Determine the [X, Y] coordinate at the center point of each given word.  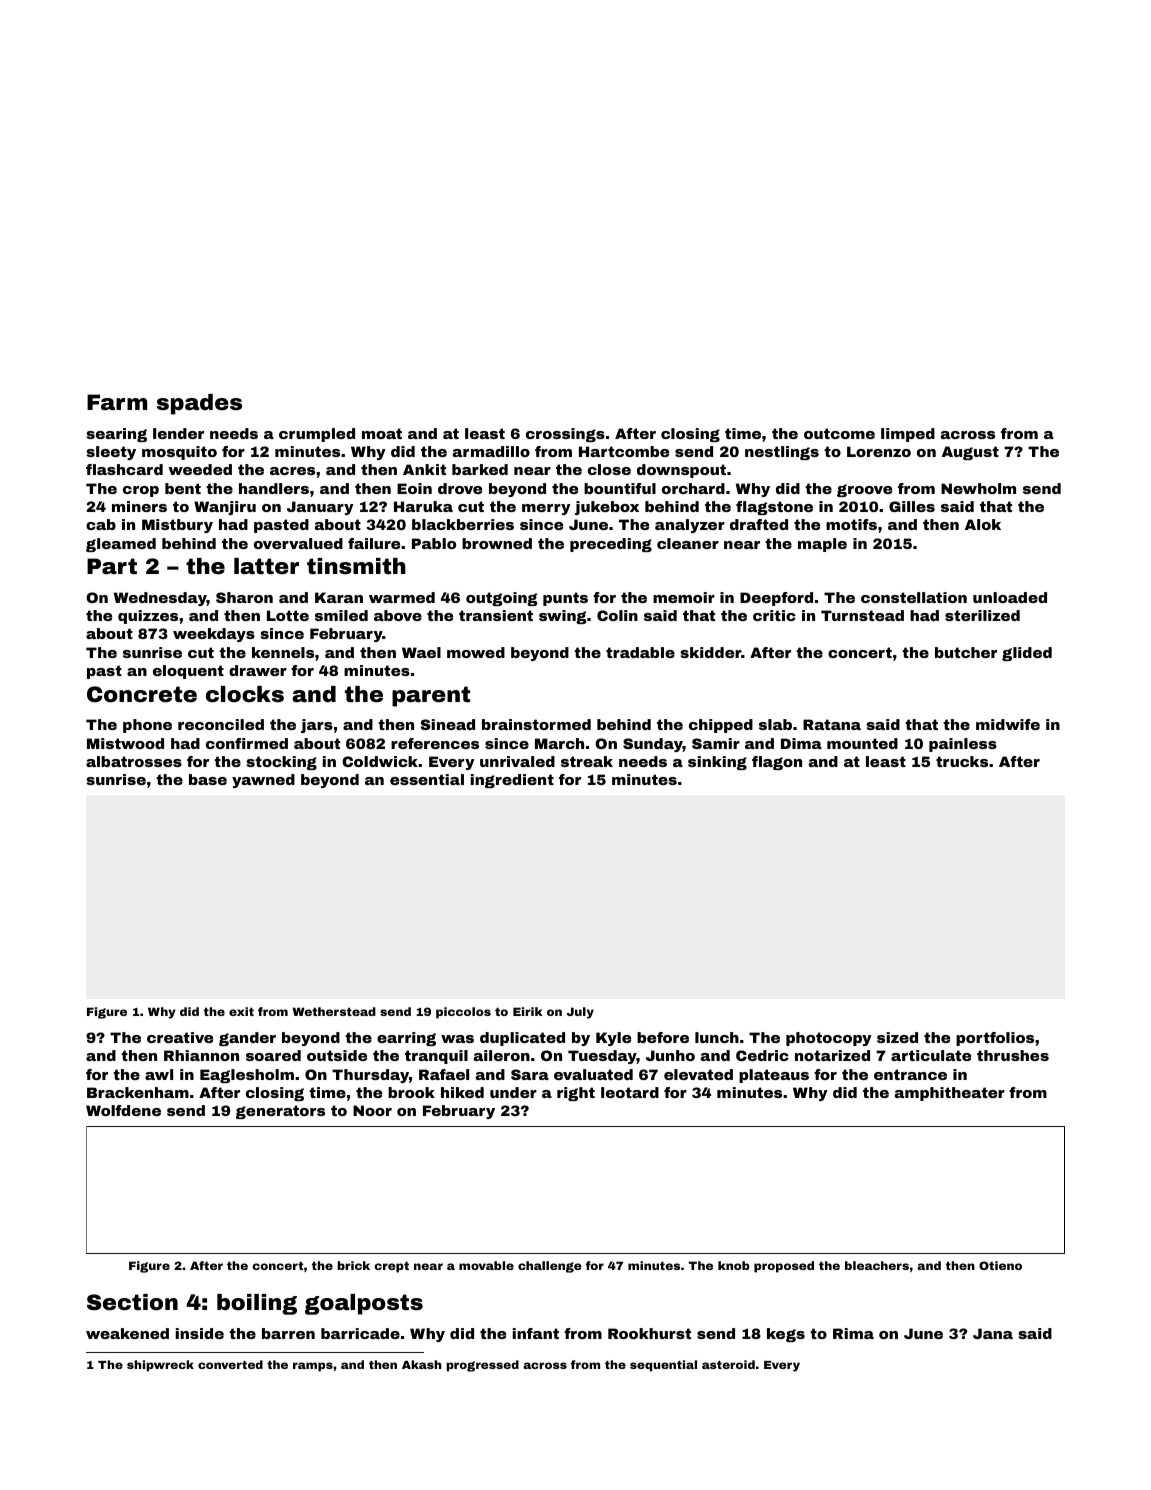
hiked [462, 1092]
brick [353, 1265]
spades [199, 404]
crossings [565, 435]
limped [908, 435]
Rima [853, 1333]
